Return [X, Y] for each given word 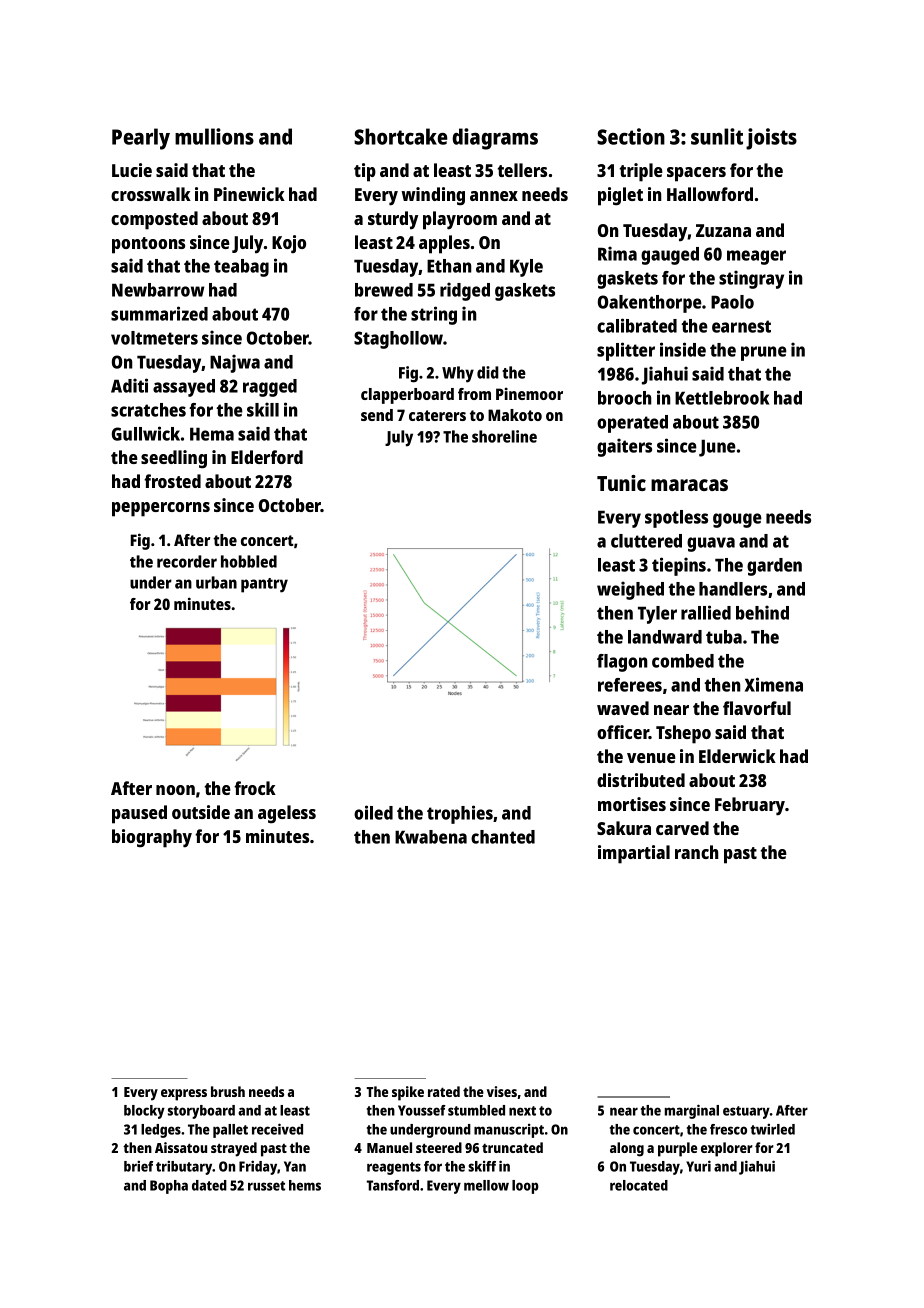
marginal [692, 1111]
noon [175, 790]
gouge [737, 520]
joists [771, 139]
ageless [287, 814]
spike [408, 1093]
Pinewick [249, 194]
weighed [630, 590]
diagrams [495, 139]
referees [630, 685]
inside [683, 349]
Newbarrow [158, 290]
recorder [187, 561]
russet [266, 1186]
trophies [460, 814]
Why [458, 374]
